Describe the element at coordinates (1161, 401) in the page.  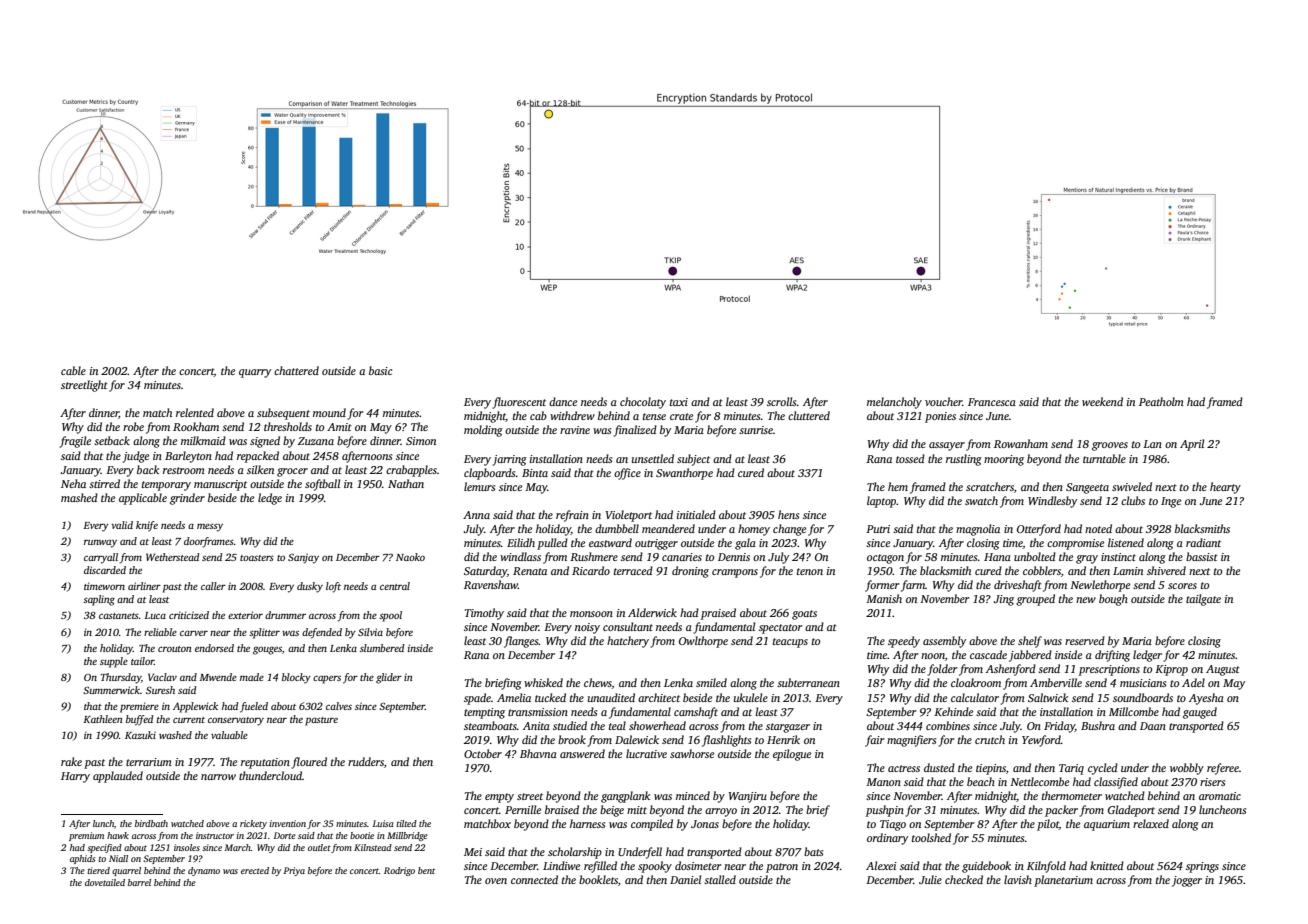
I see `Peatholm` at that location.
